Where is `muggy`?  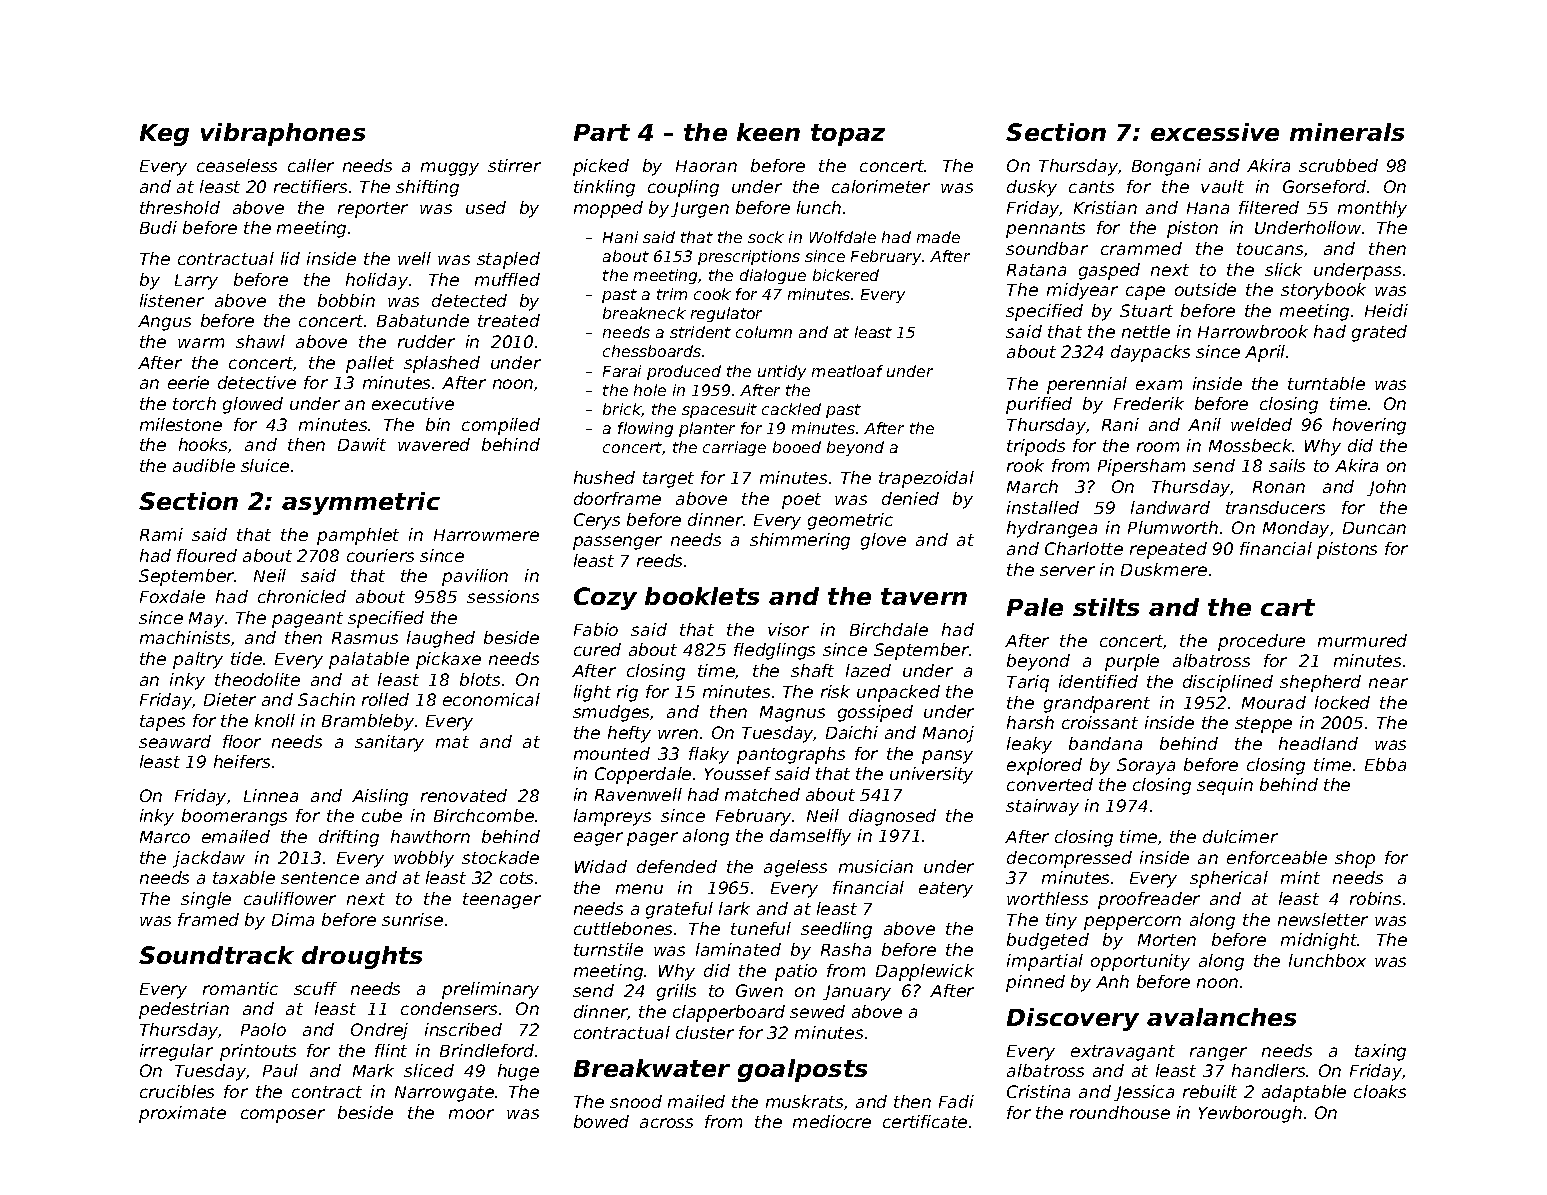 muggy is located at coordinates (450, 169).
